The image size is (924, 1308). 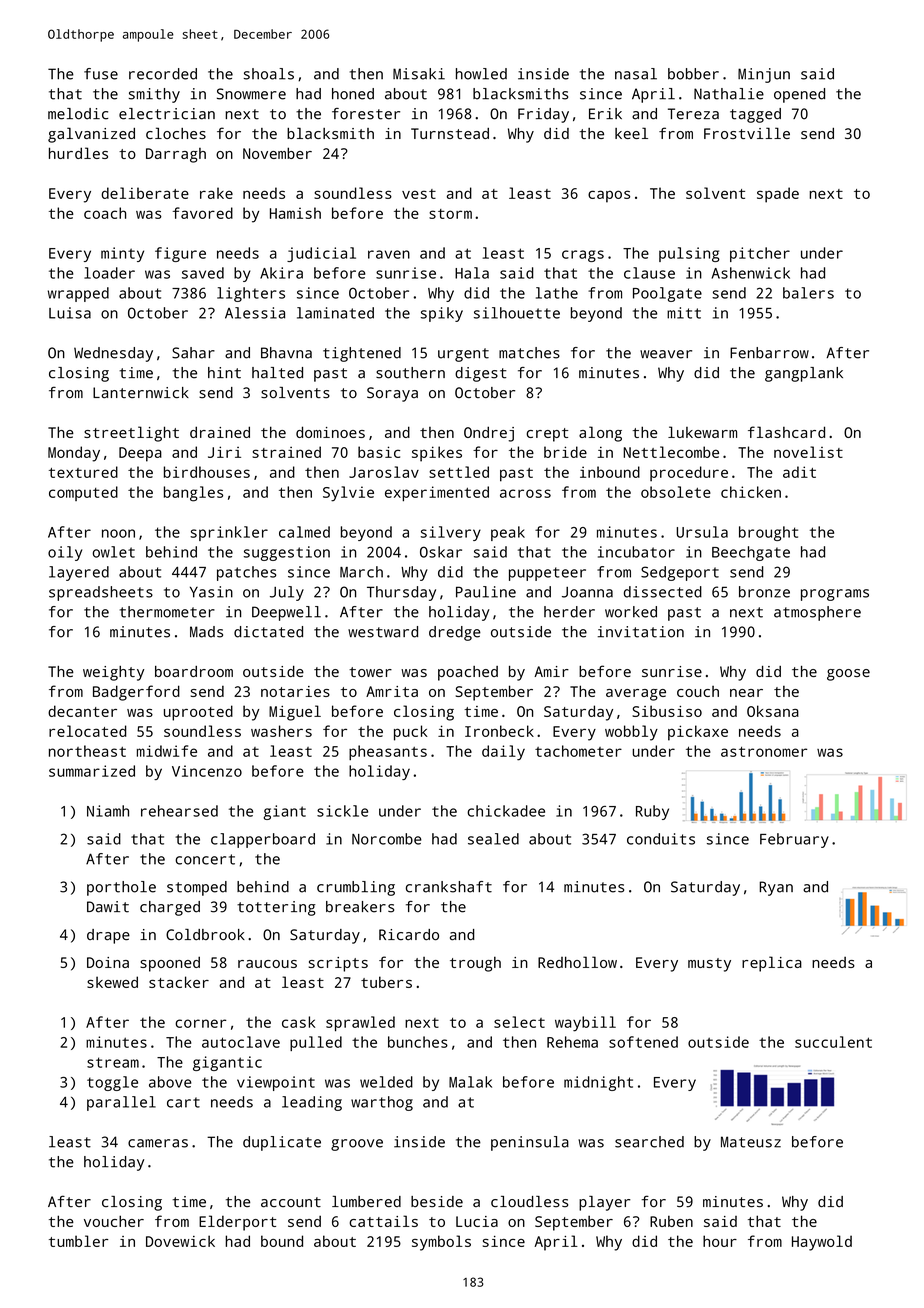 What do you see at coordinates (82, 711) in the page?
I see `decanter` at bounding box center [82, 711].
